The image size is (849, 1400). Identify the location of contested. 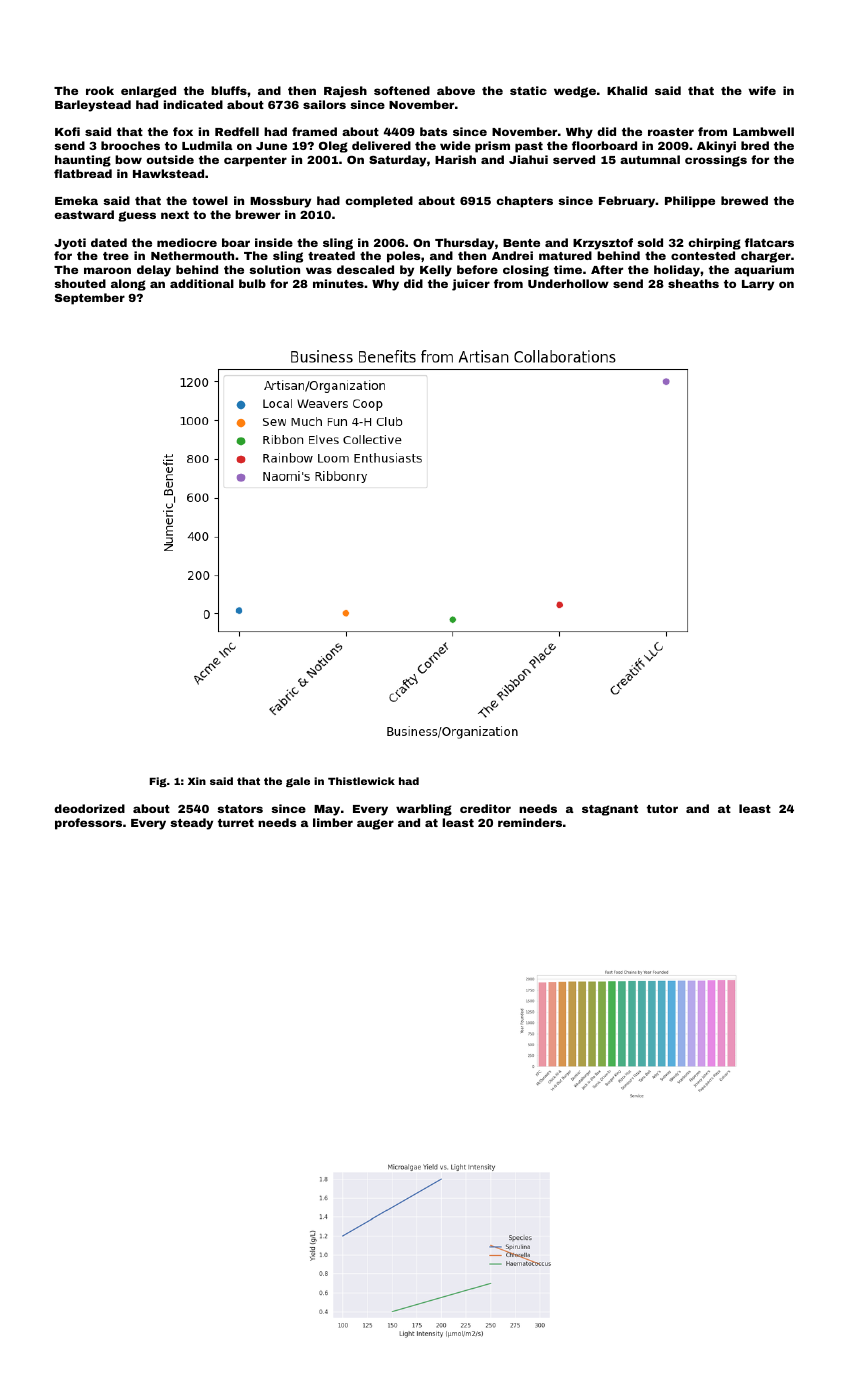
(703, 255).
